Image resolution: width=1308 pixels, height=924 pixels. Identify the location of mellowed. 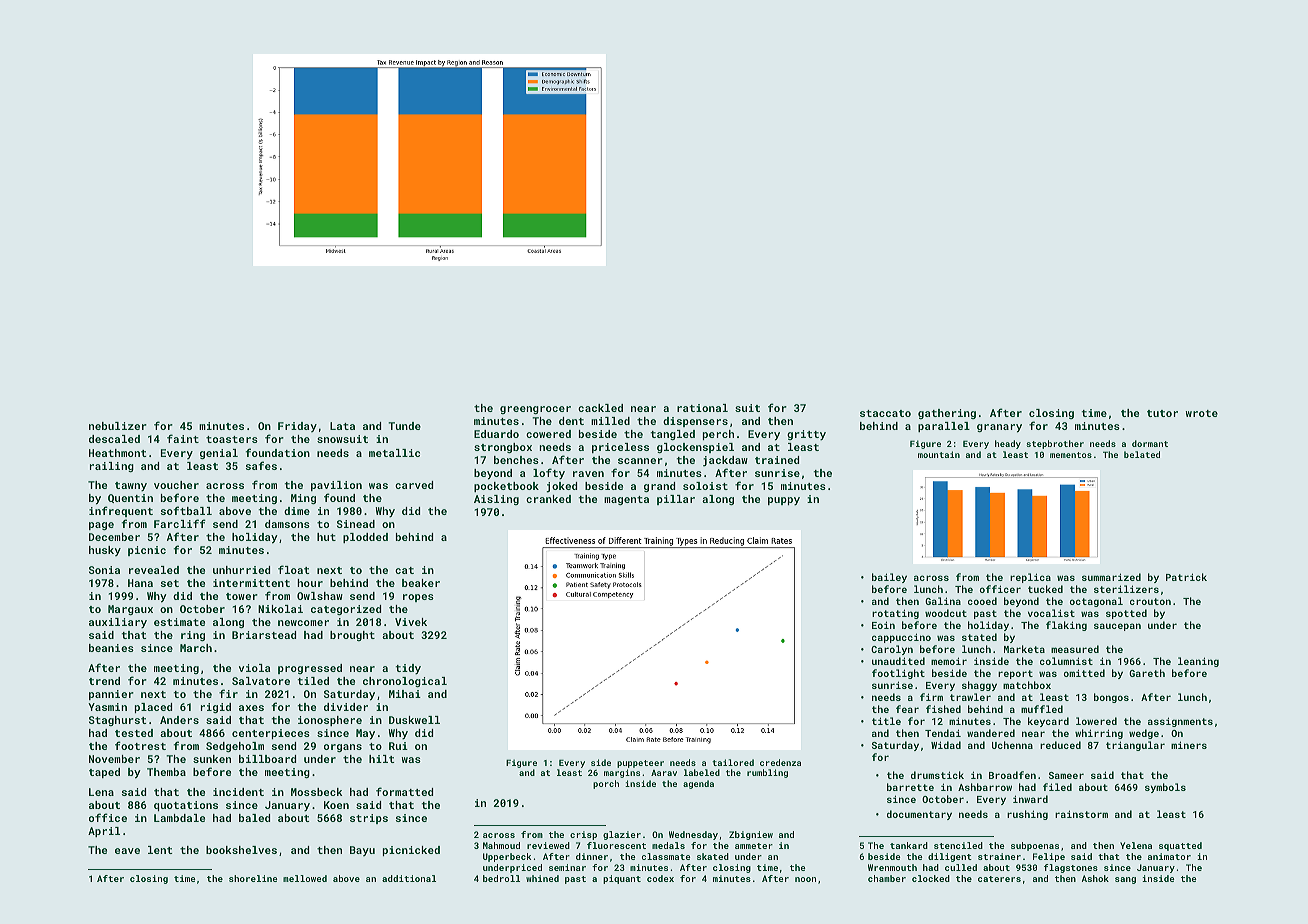
(305, 878).
